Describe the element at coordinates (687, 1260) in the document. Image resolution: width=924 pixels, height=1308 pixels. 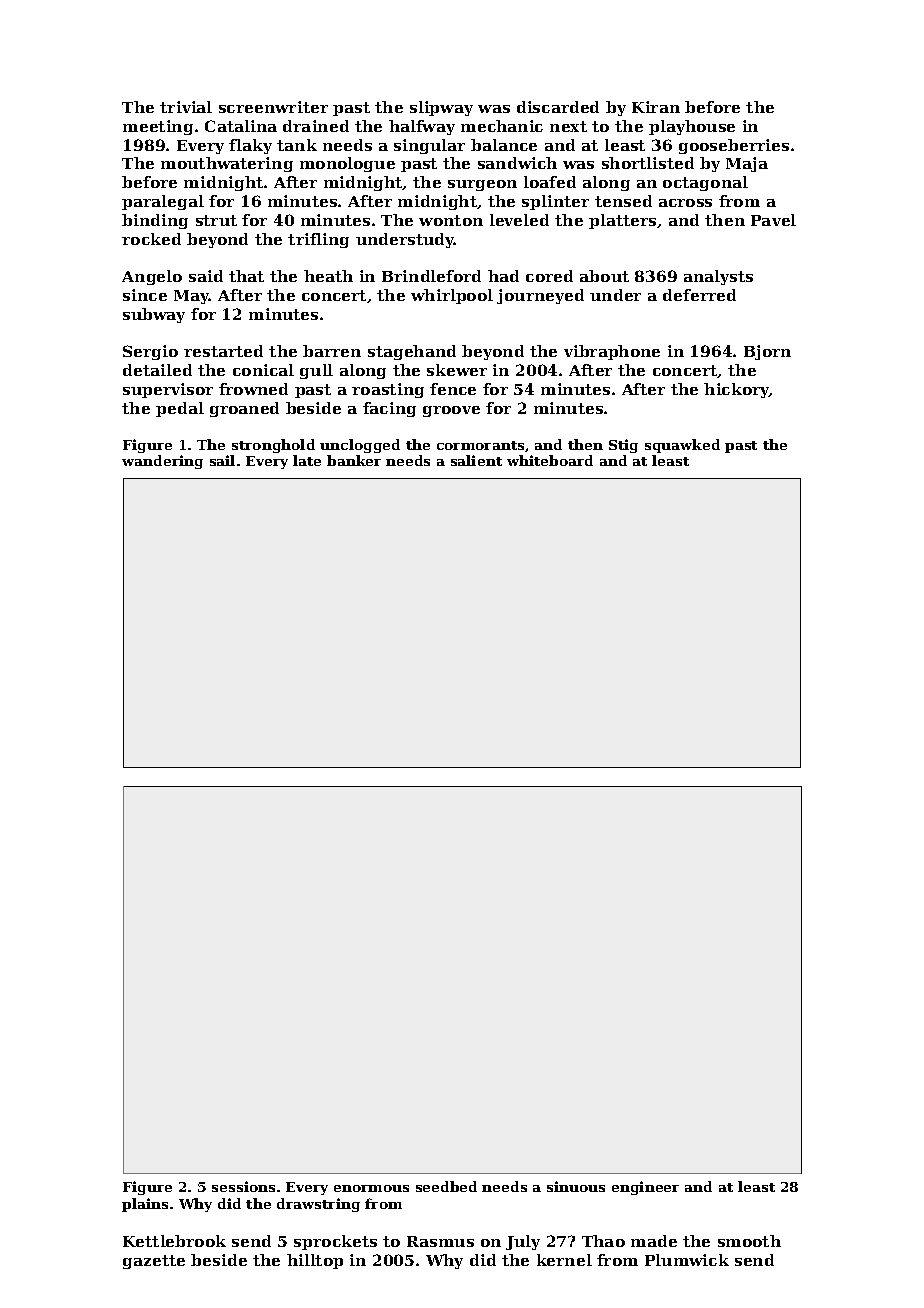
I see `Plumwick` at that location.
